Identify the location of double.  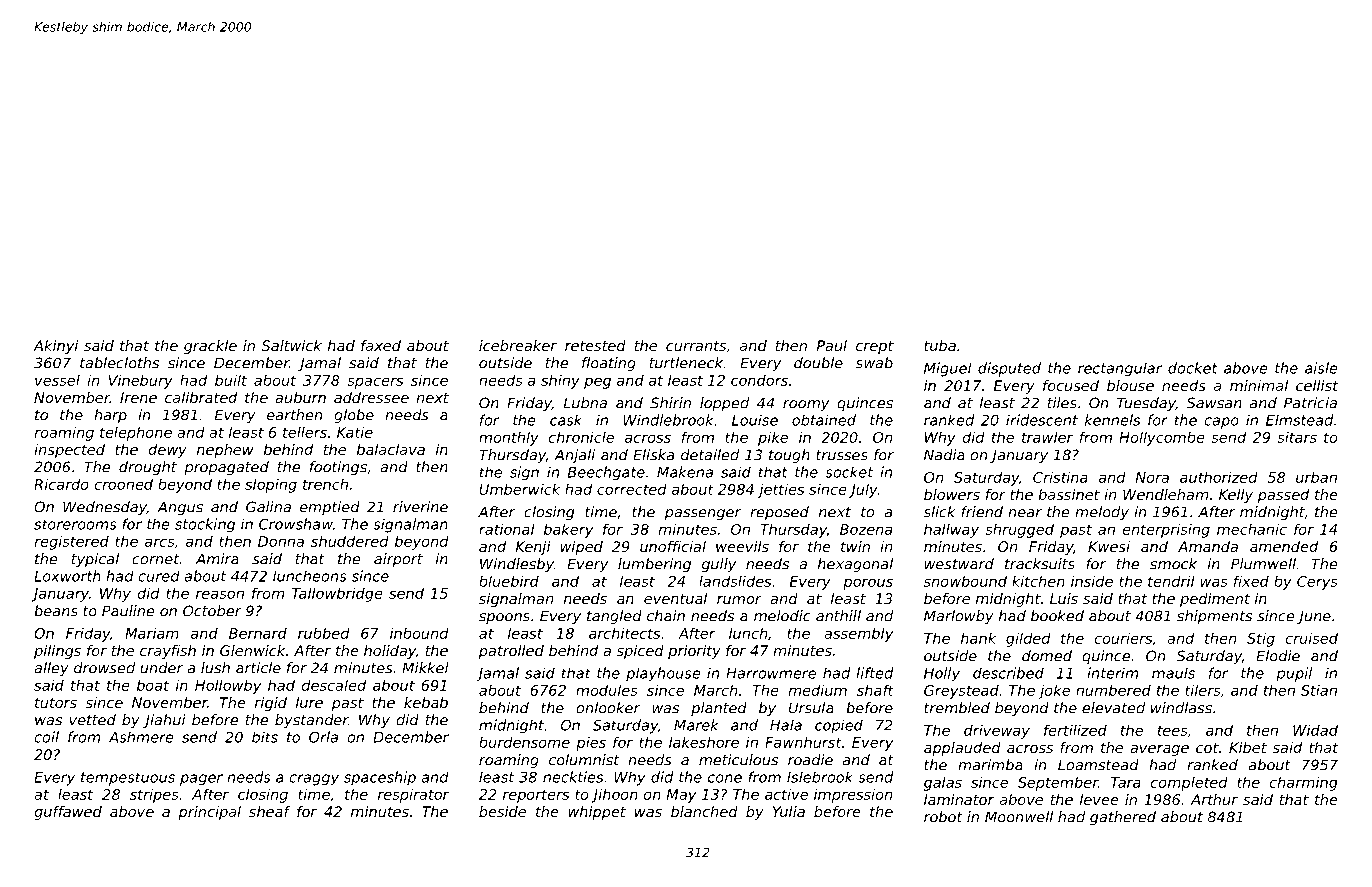
(818, 363).
